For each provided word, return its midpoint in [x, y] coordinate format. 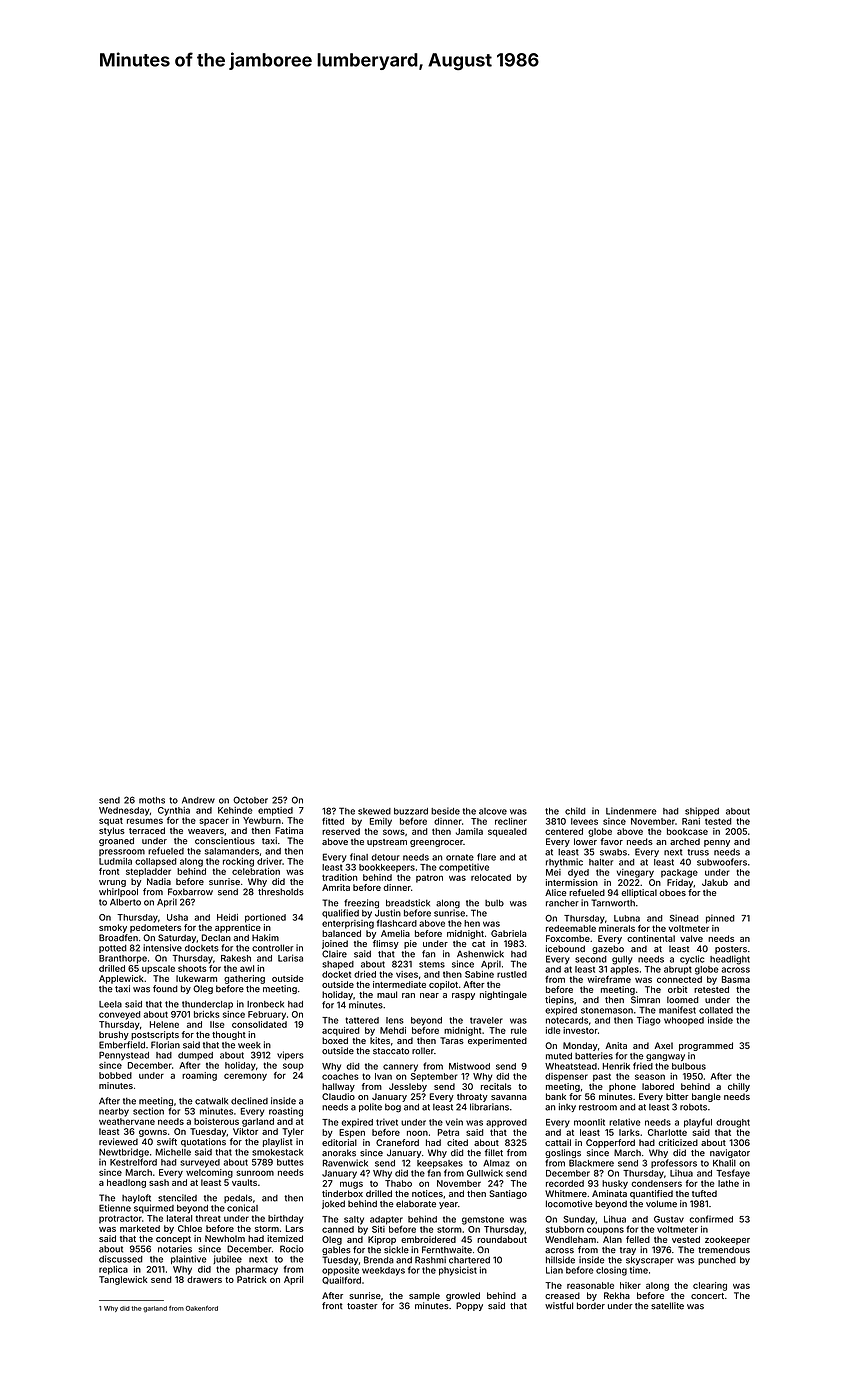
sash [159, 1182]
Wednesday [124, 811]
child [575, 811]
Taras [452, 1040]
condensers [656, 1183]
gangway [665, 1057]
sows [394, 832]
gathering [244, 979]
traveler [486, 1020]
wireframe [609, 979]
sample [424, 1296]
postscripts [155, 1035]
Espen [352, 1133]
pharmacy [257, 1270]
